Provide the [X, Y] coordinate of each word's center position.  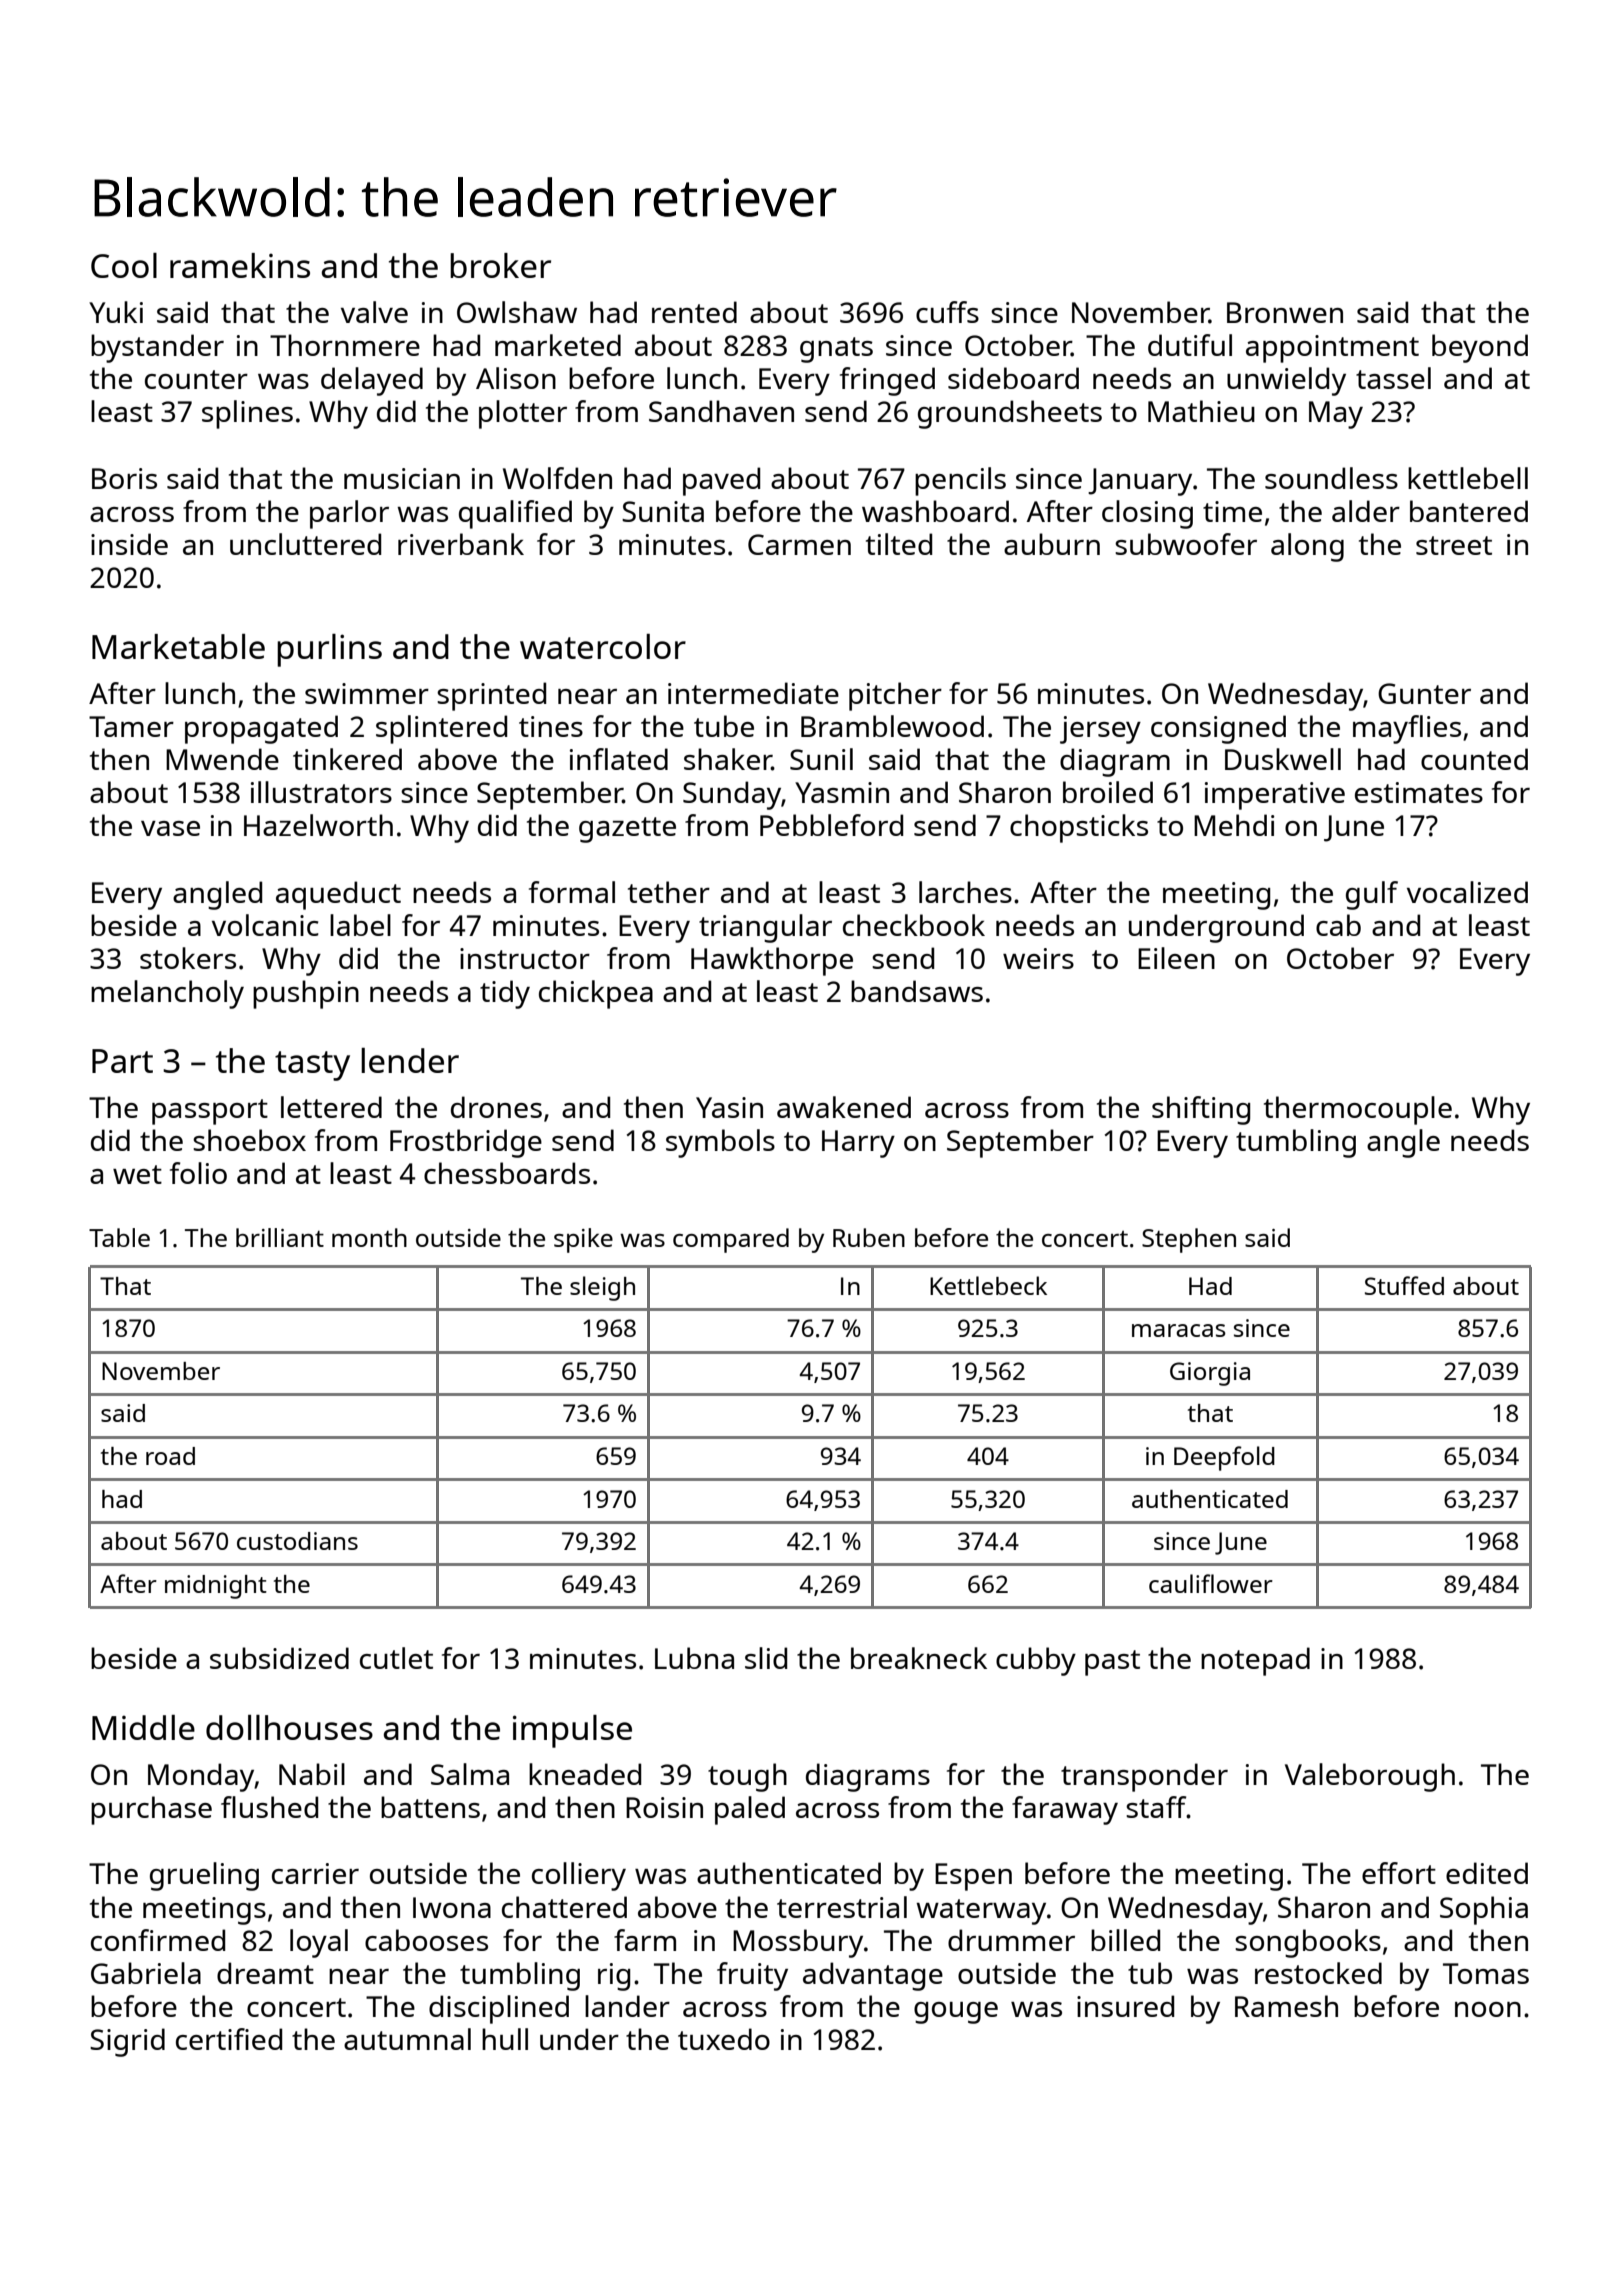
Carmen [799, 544]
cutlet [396, 1658]
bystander [157, 348]
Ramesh [1286, 2006]
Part [122, 1061]
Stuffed [1404, 1285]
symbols [720, 1143]
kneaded [585, 1774]
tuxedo [724, 2039]
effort [1399, 1873]
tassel [1393, 378]
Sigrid [127, 2042]
